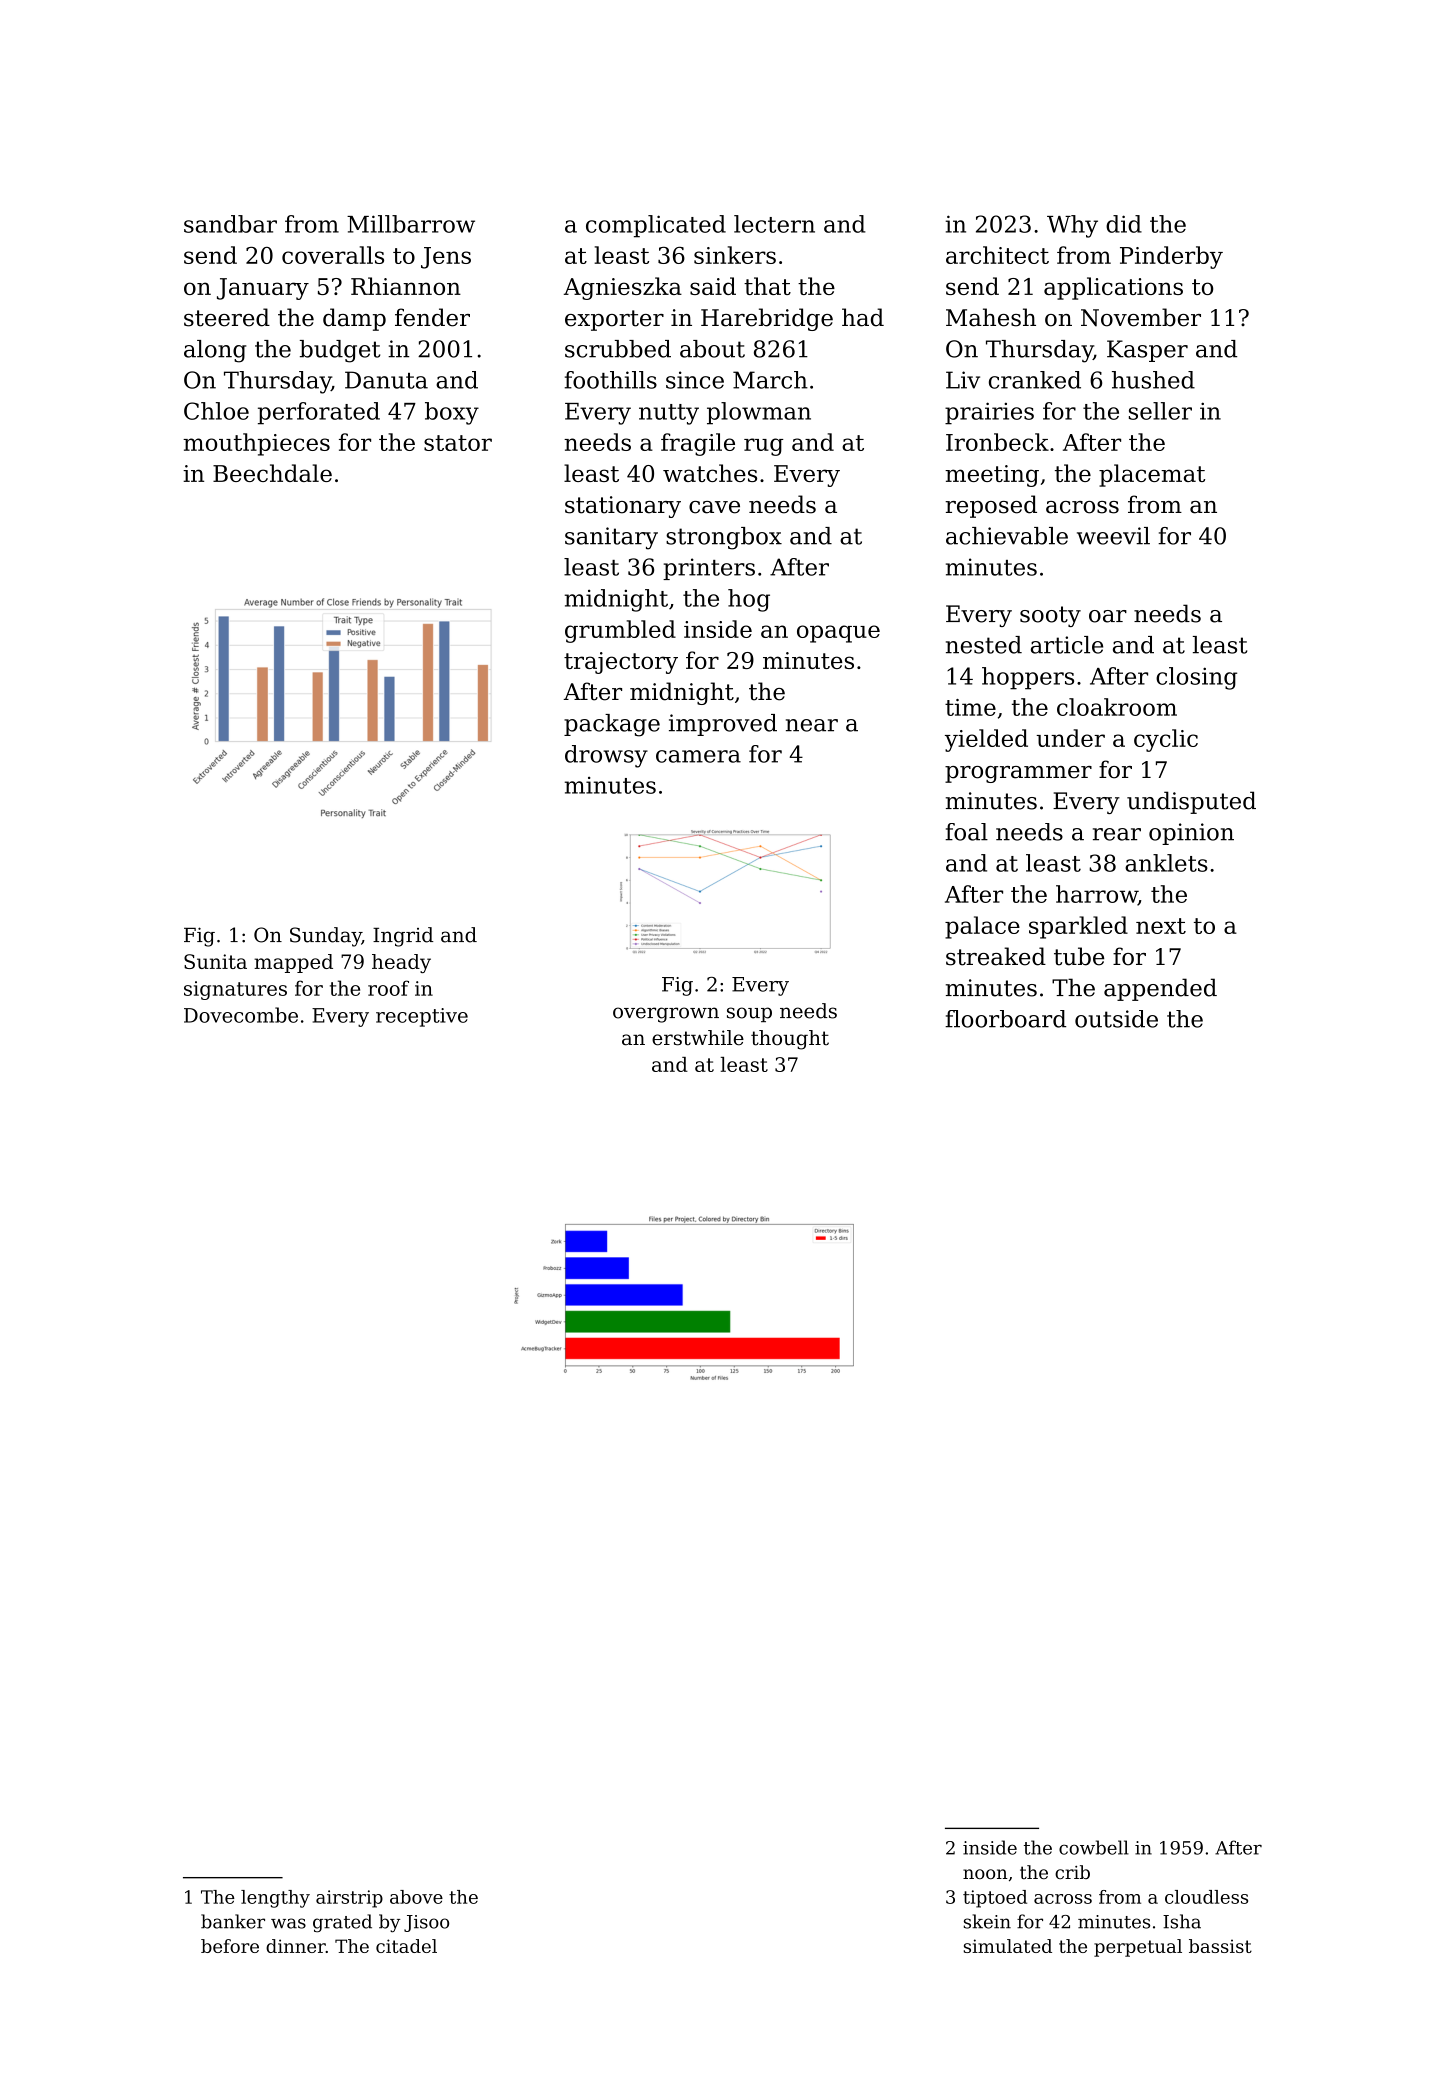 This screenshot has height=2100, width=1450. What do you see at coordinates (432, 317) in the screenshot?
I see `fender` at bounding box center [432, 317].
